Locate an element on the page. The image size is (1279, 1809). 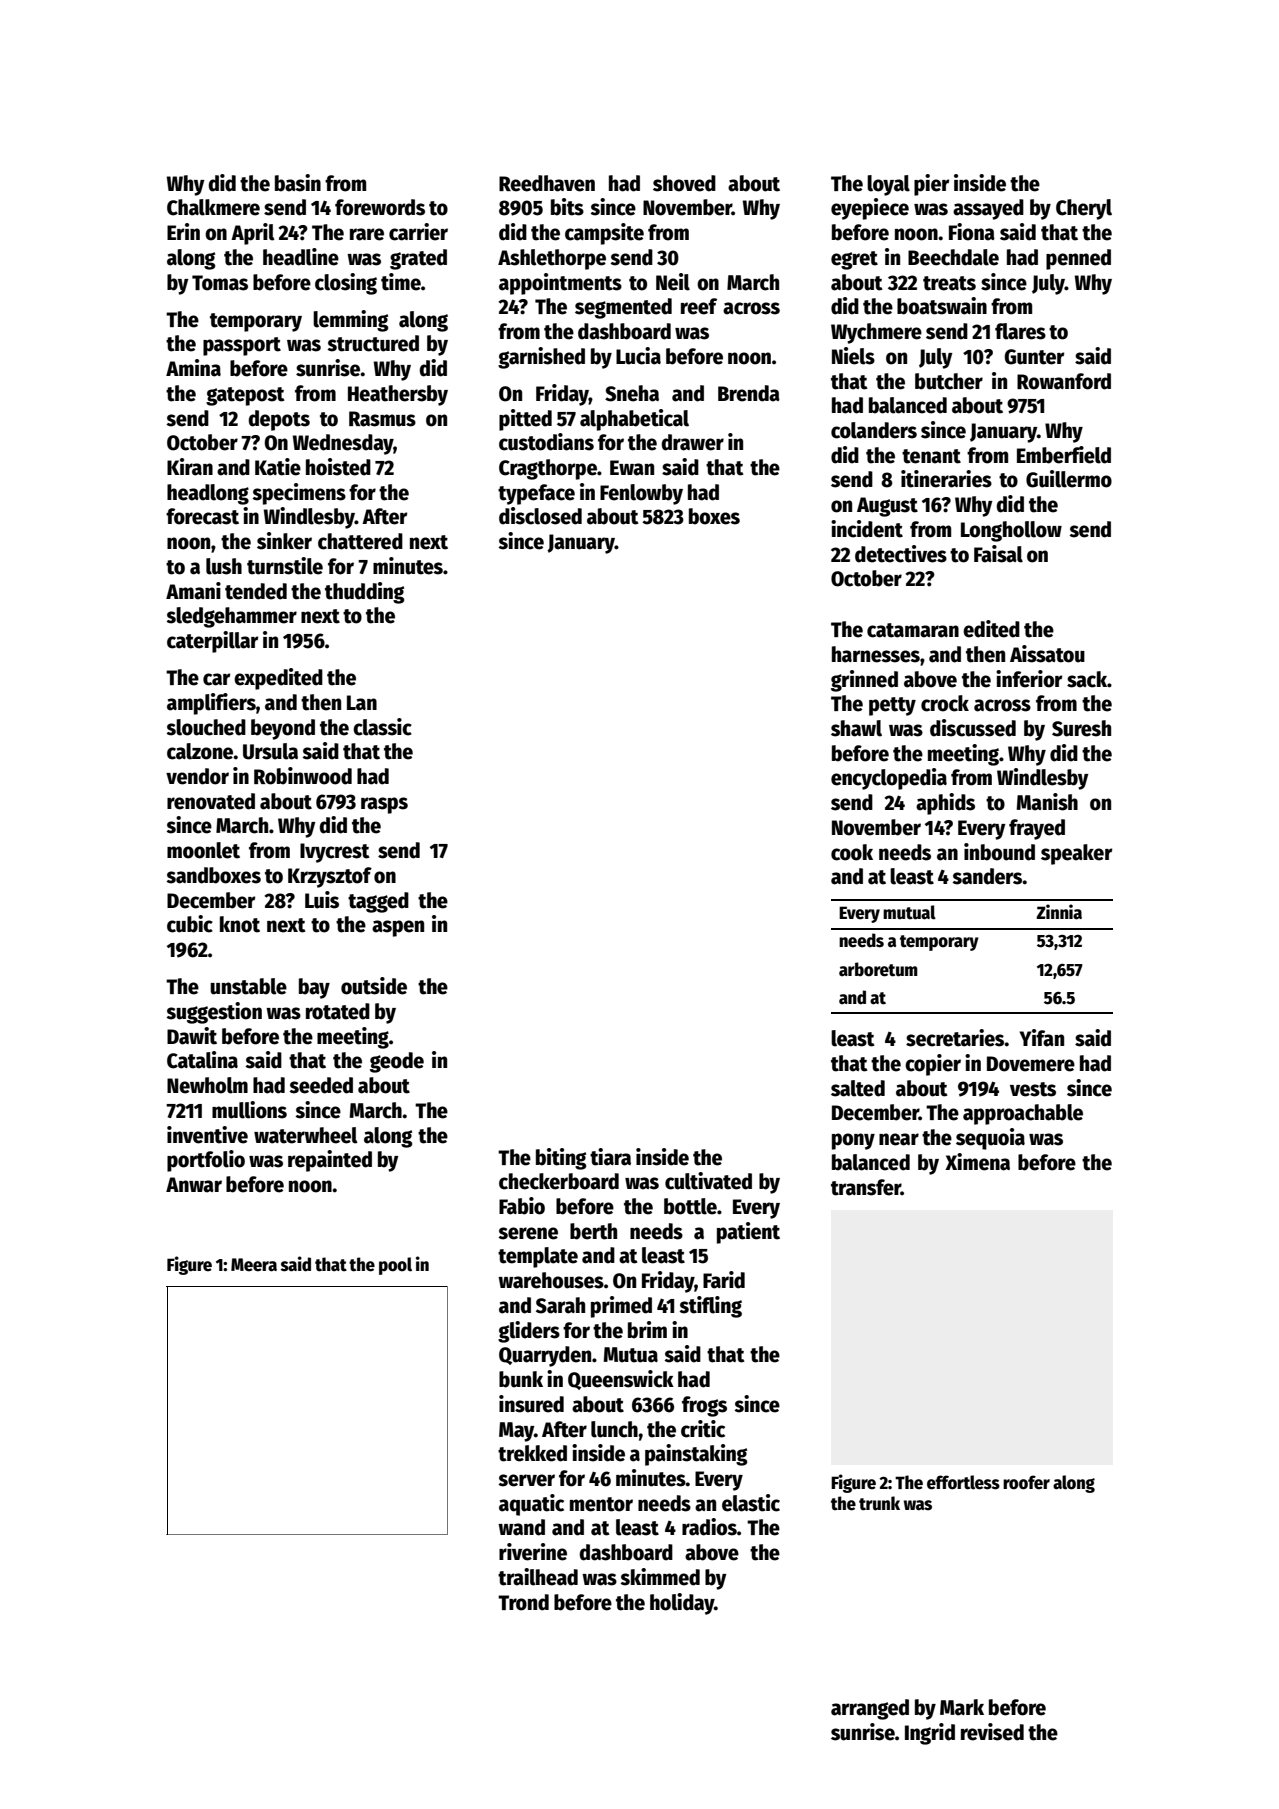
slouched is located at coordinates (206, 727).
